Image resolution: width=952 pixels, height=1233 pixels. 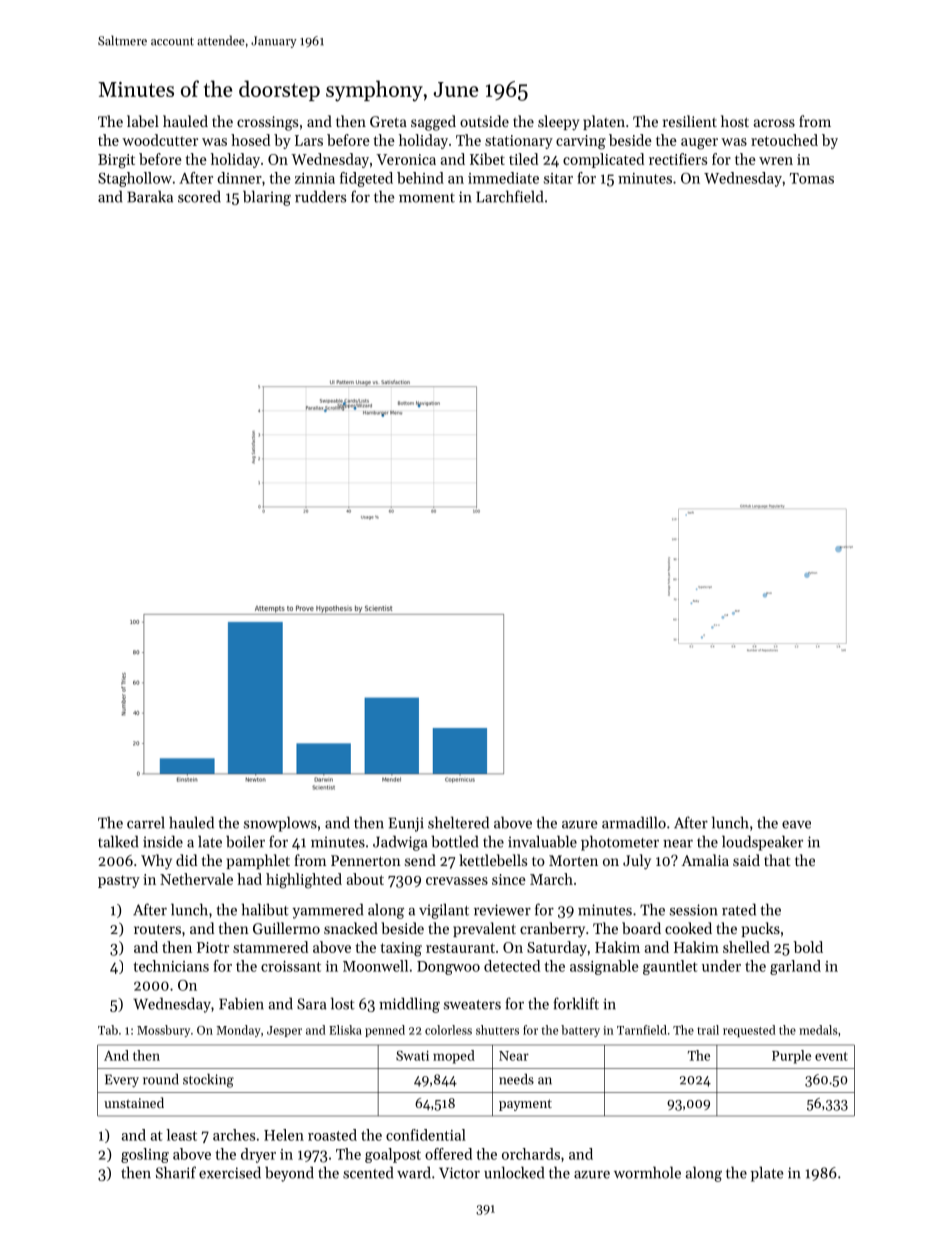 What do you see at coordinates (776, 161) in the screenshot?
I see `wren` at bounding box center [776, 161].
